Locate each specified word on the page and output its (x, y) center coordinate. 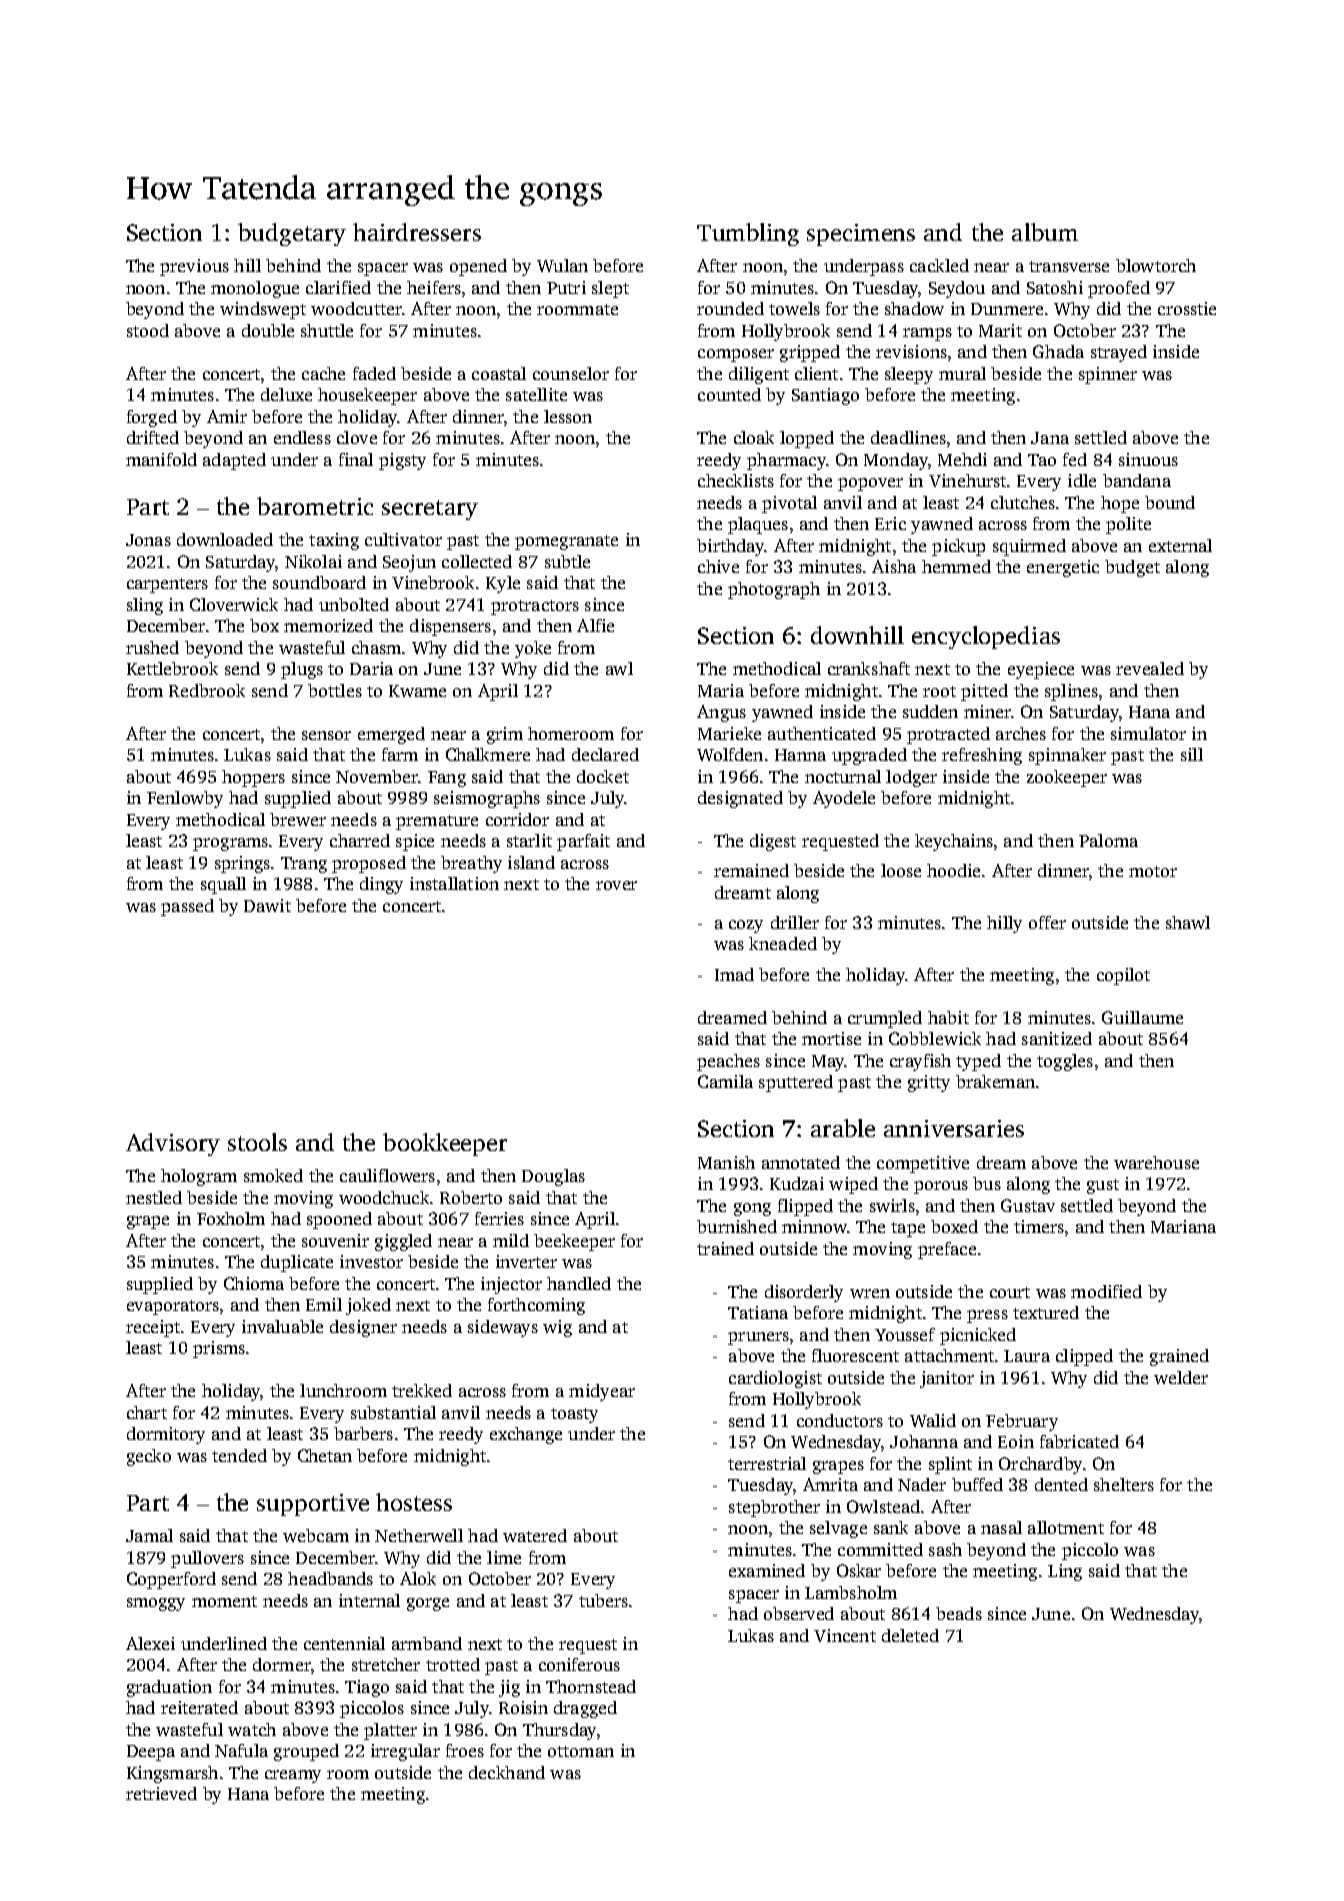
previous (194, 267)
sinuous (1148, 459)
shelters (1124, 1484)
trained (725, 1248)
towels (794, 308)
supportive (313, 1505)
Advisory (173, 1144)
